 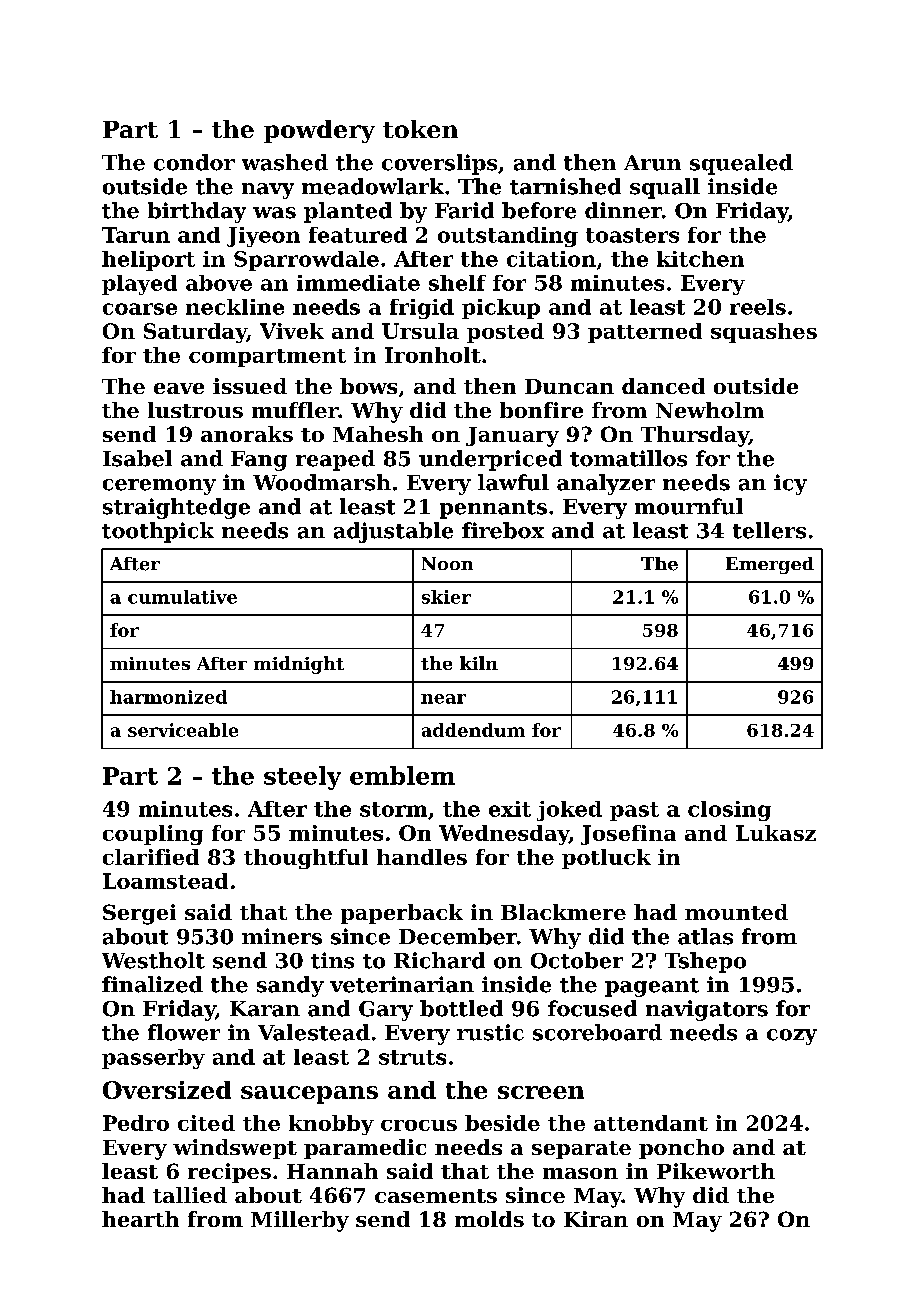 What do you see at coordinates (332, 1171) in the screenshot?
I see `Hannah` at bounding box center [332, 1171].
